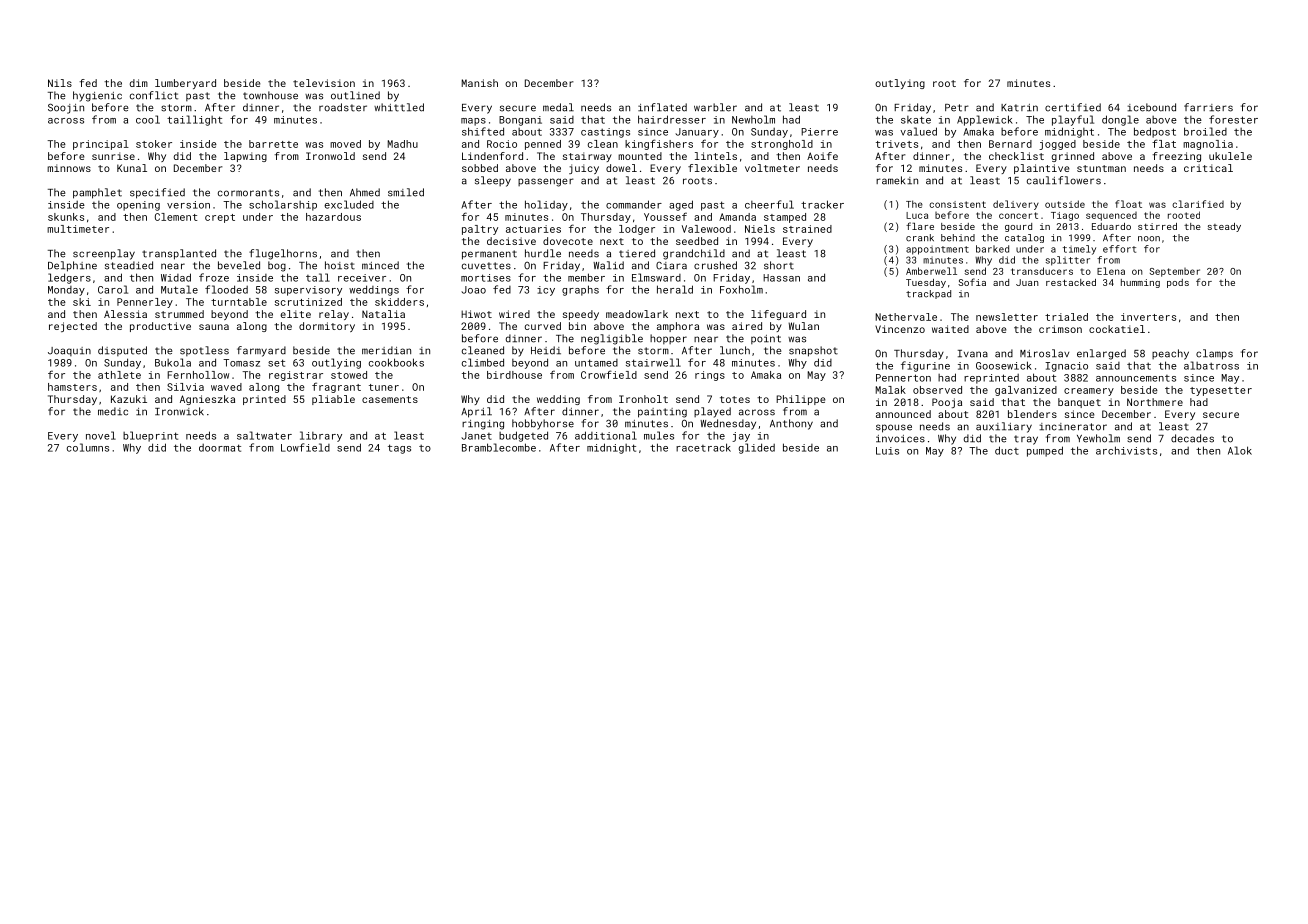  What do you see at coordinates (716, 156) in the screenshot?
I see `lintels` at bounding box center [716, 156].
